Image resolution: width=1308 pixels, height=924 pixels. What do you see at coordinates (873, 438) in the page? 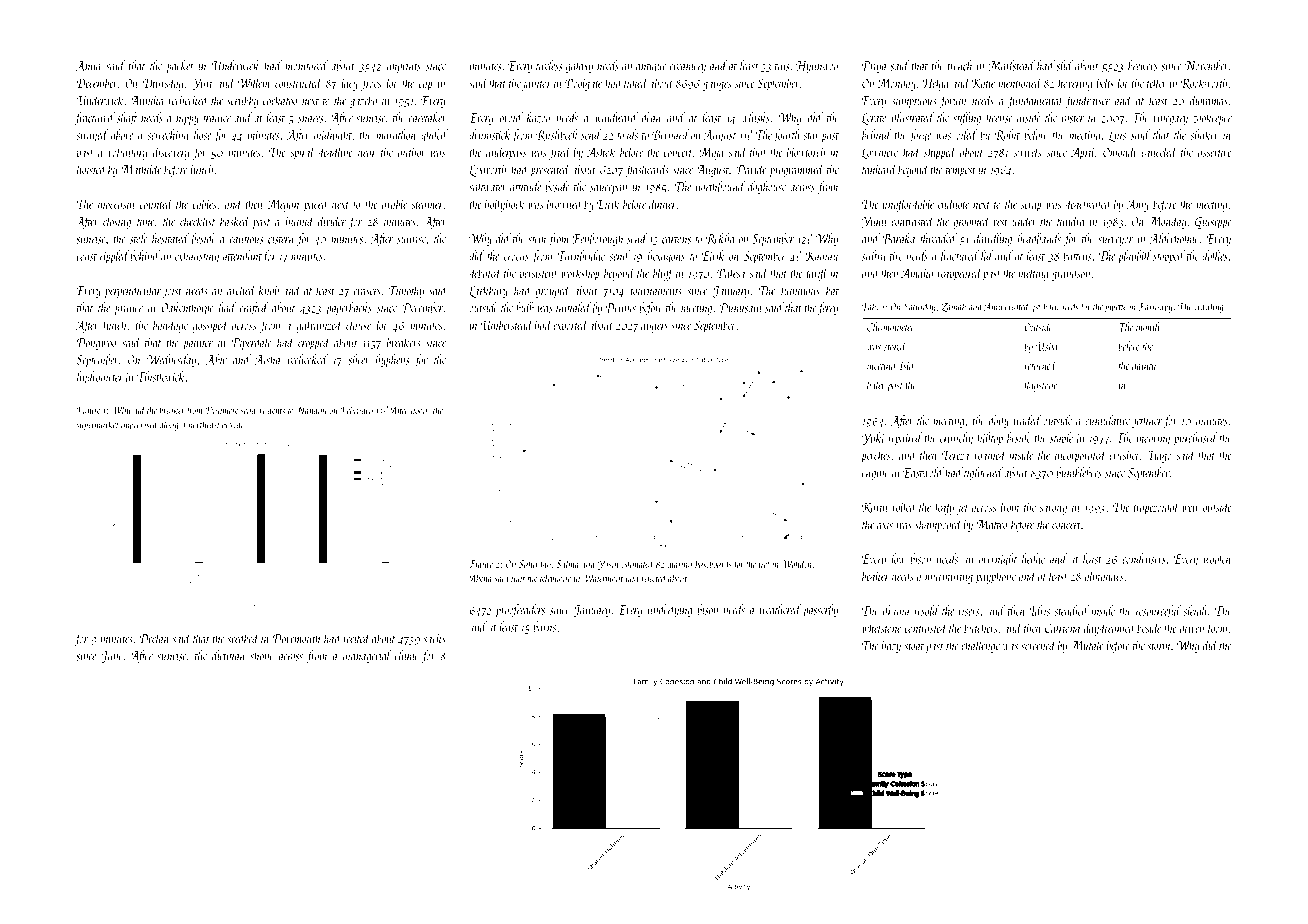
I see `Yuki` at bounding box center [873, 438].
